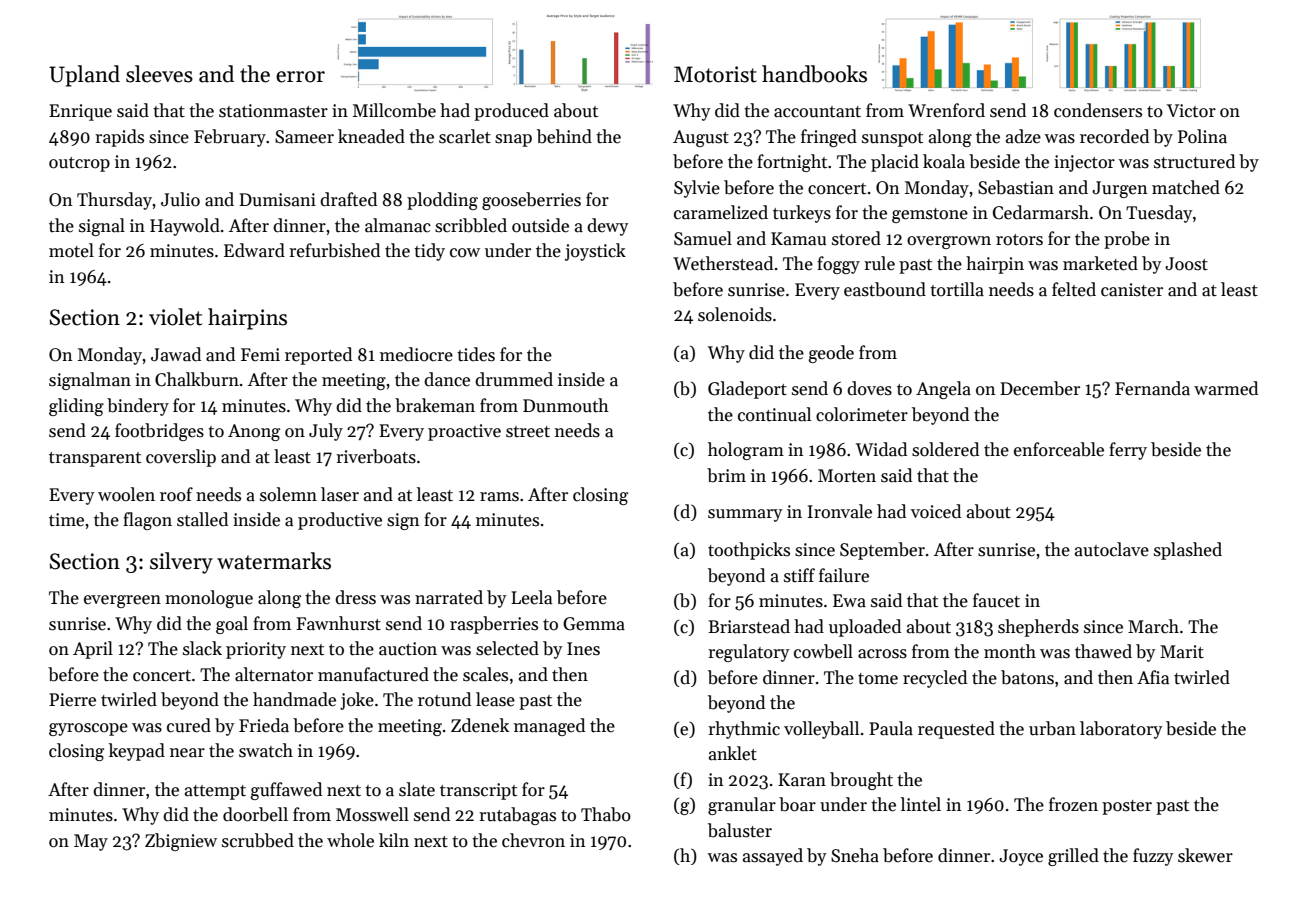  I want to click on Sylvie, so click(697, 189).
